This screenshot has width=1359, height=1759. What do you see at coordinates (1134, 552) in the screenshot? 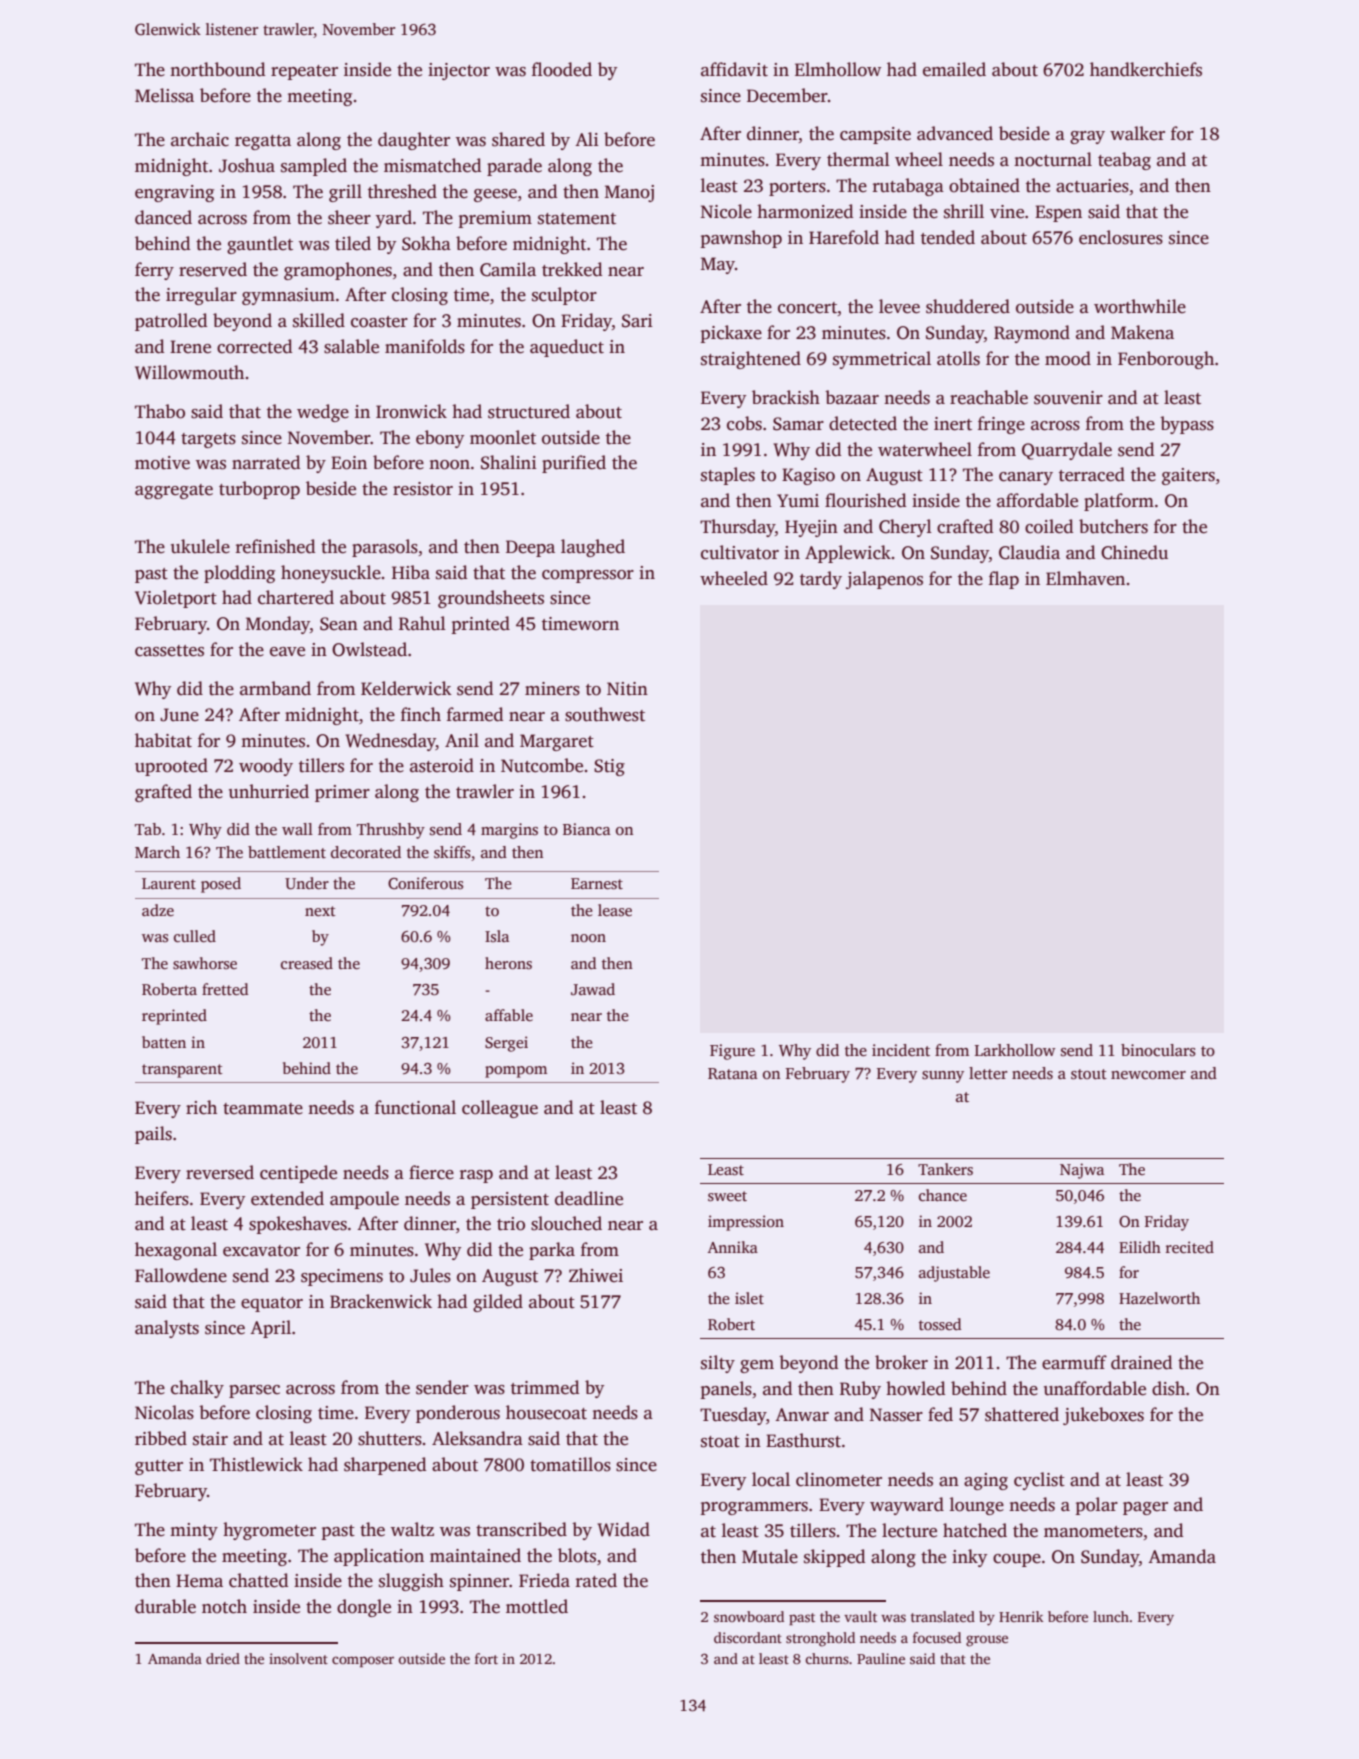
I see `Chinedu` at bounding box center [1134, 552].
